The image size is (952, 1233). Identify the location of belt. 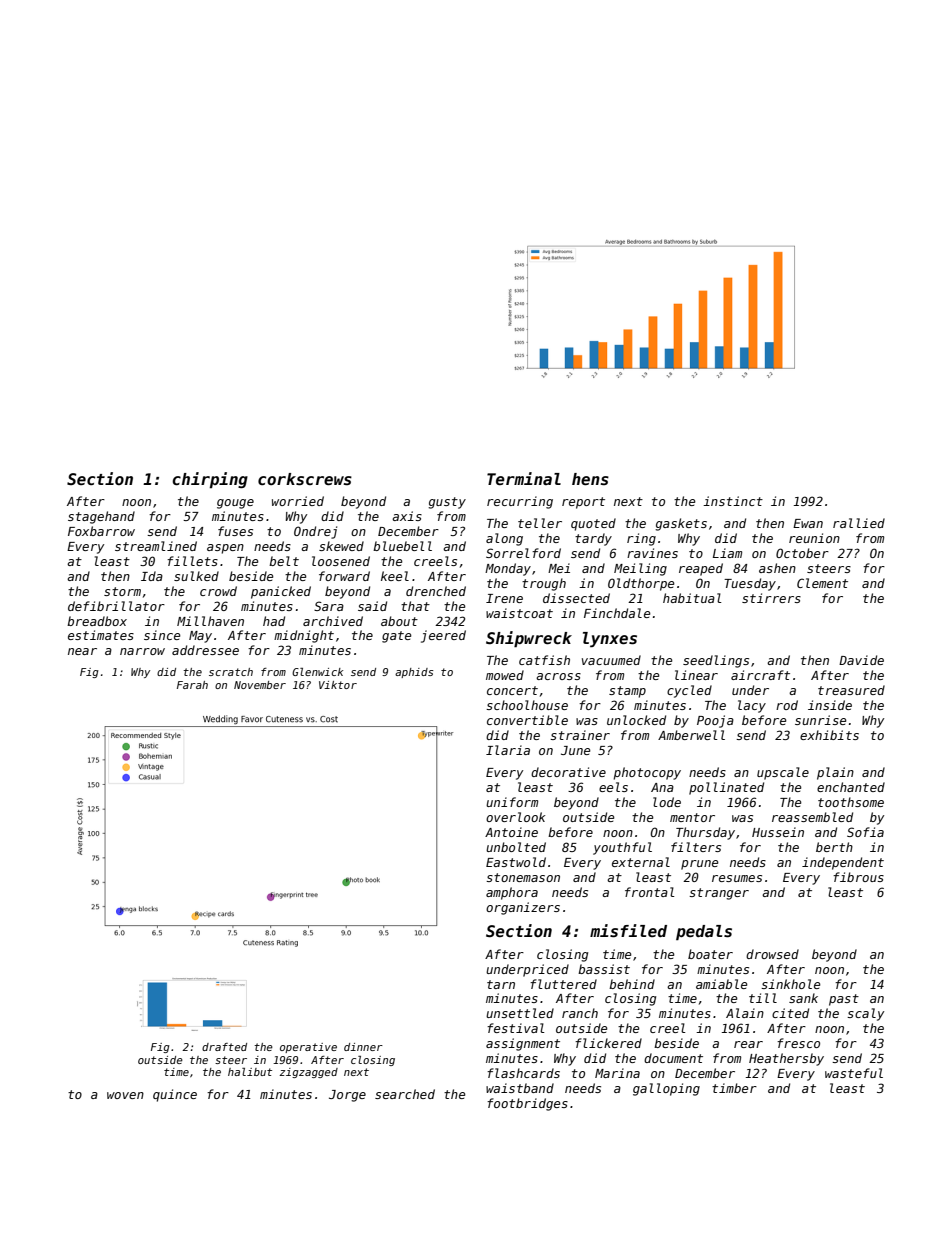
(284, 561).
